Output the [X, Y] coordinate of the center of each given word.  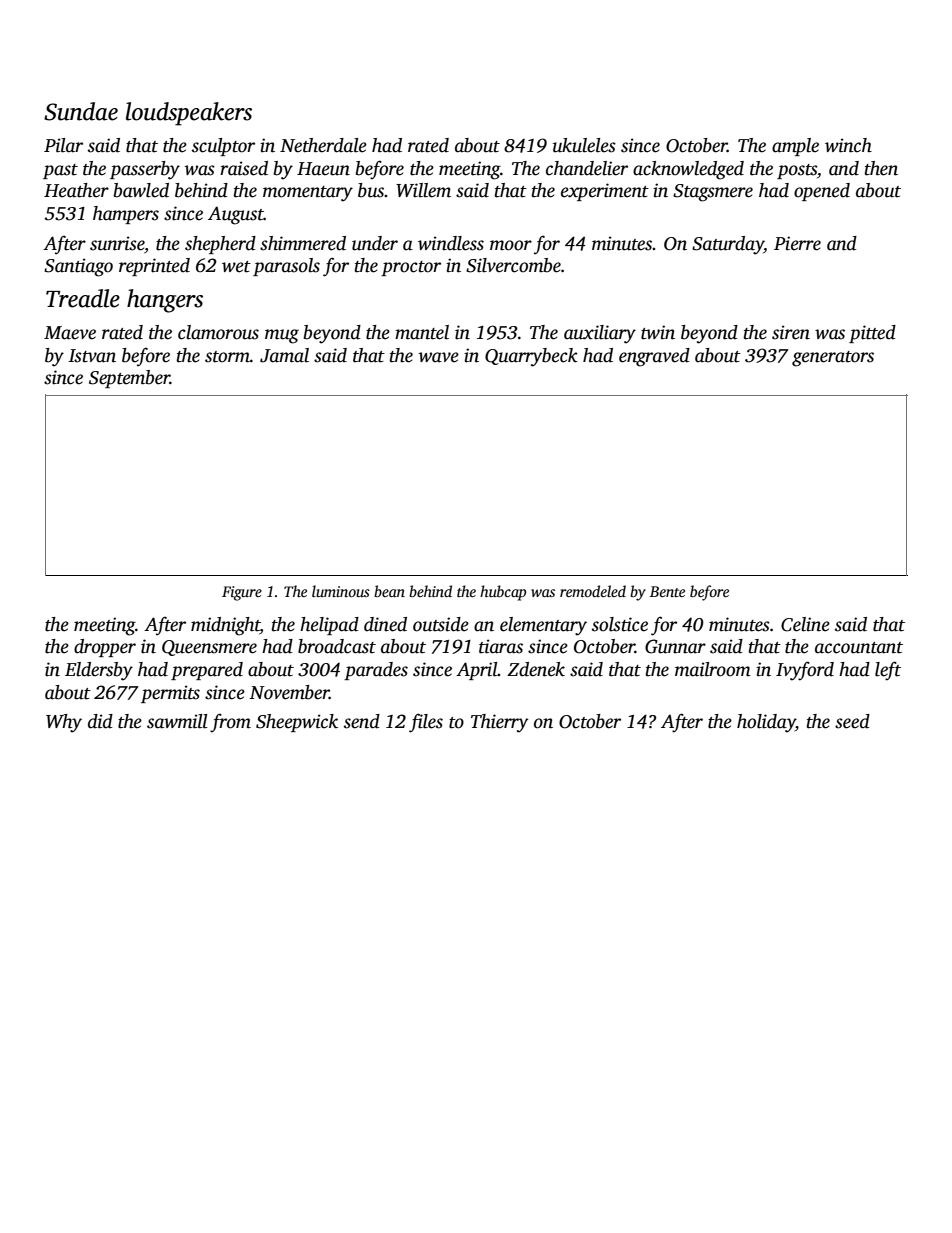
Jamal [284, 355]
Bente [667, 591]
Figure [242, 593]
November [289, 692]
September [129, 379]
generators [833, 359]
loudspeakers [189, 114]
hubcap [503, 593]
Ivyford [805, 671]
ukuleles [584, 145]
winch [848, 145]
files [426, 723]
